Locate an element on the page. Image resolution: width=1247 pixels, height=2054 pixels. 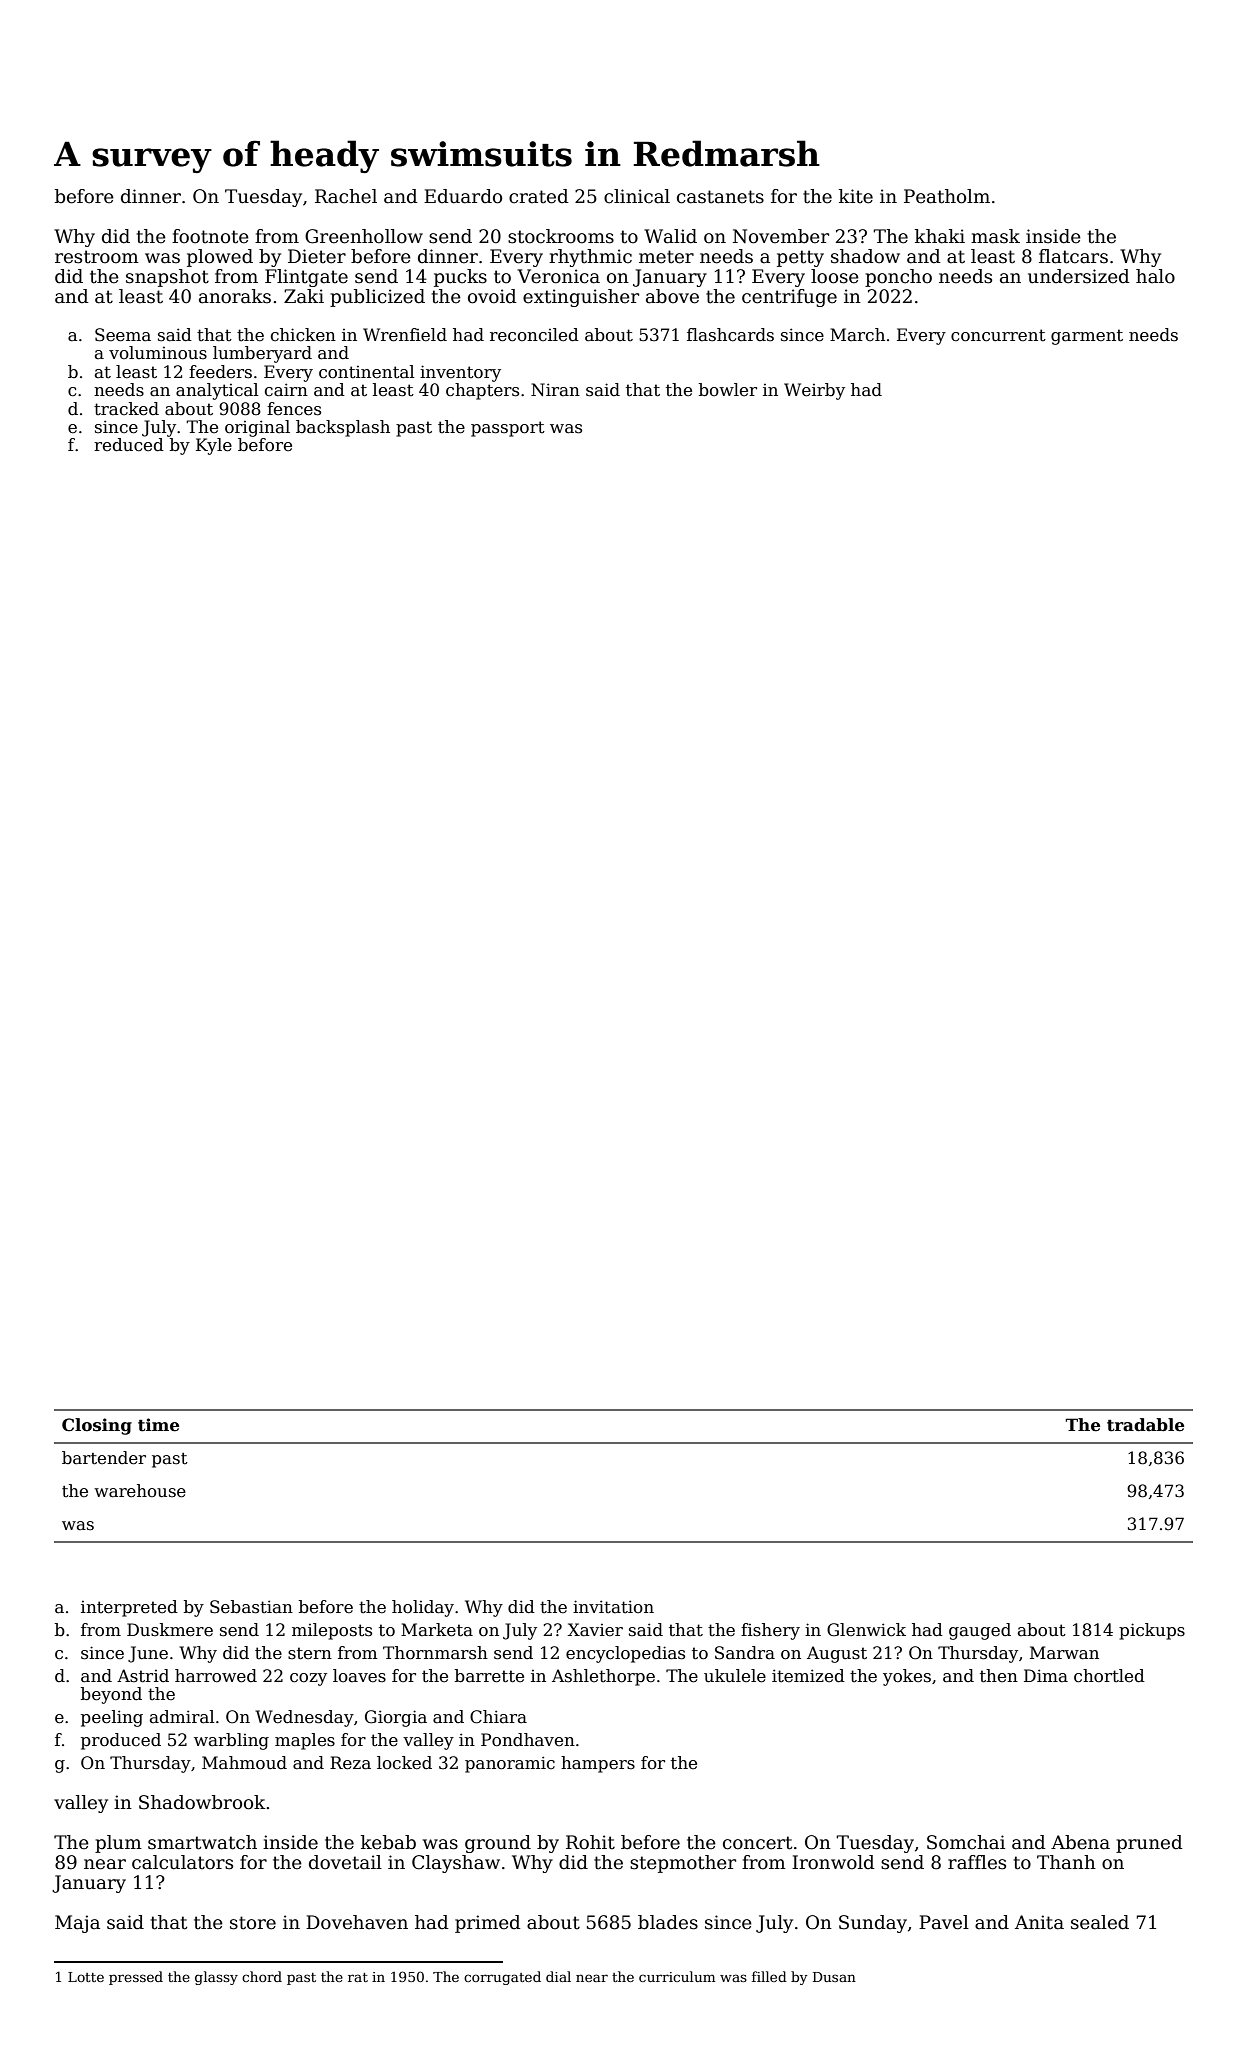
concurrent is located at coordinates (998, 335).
